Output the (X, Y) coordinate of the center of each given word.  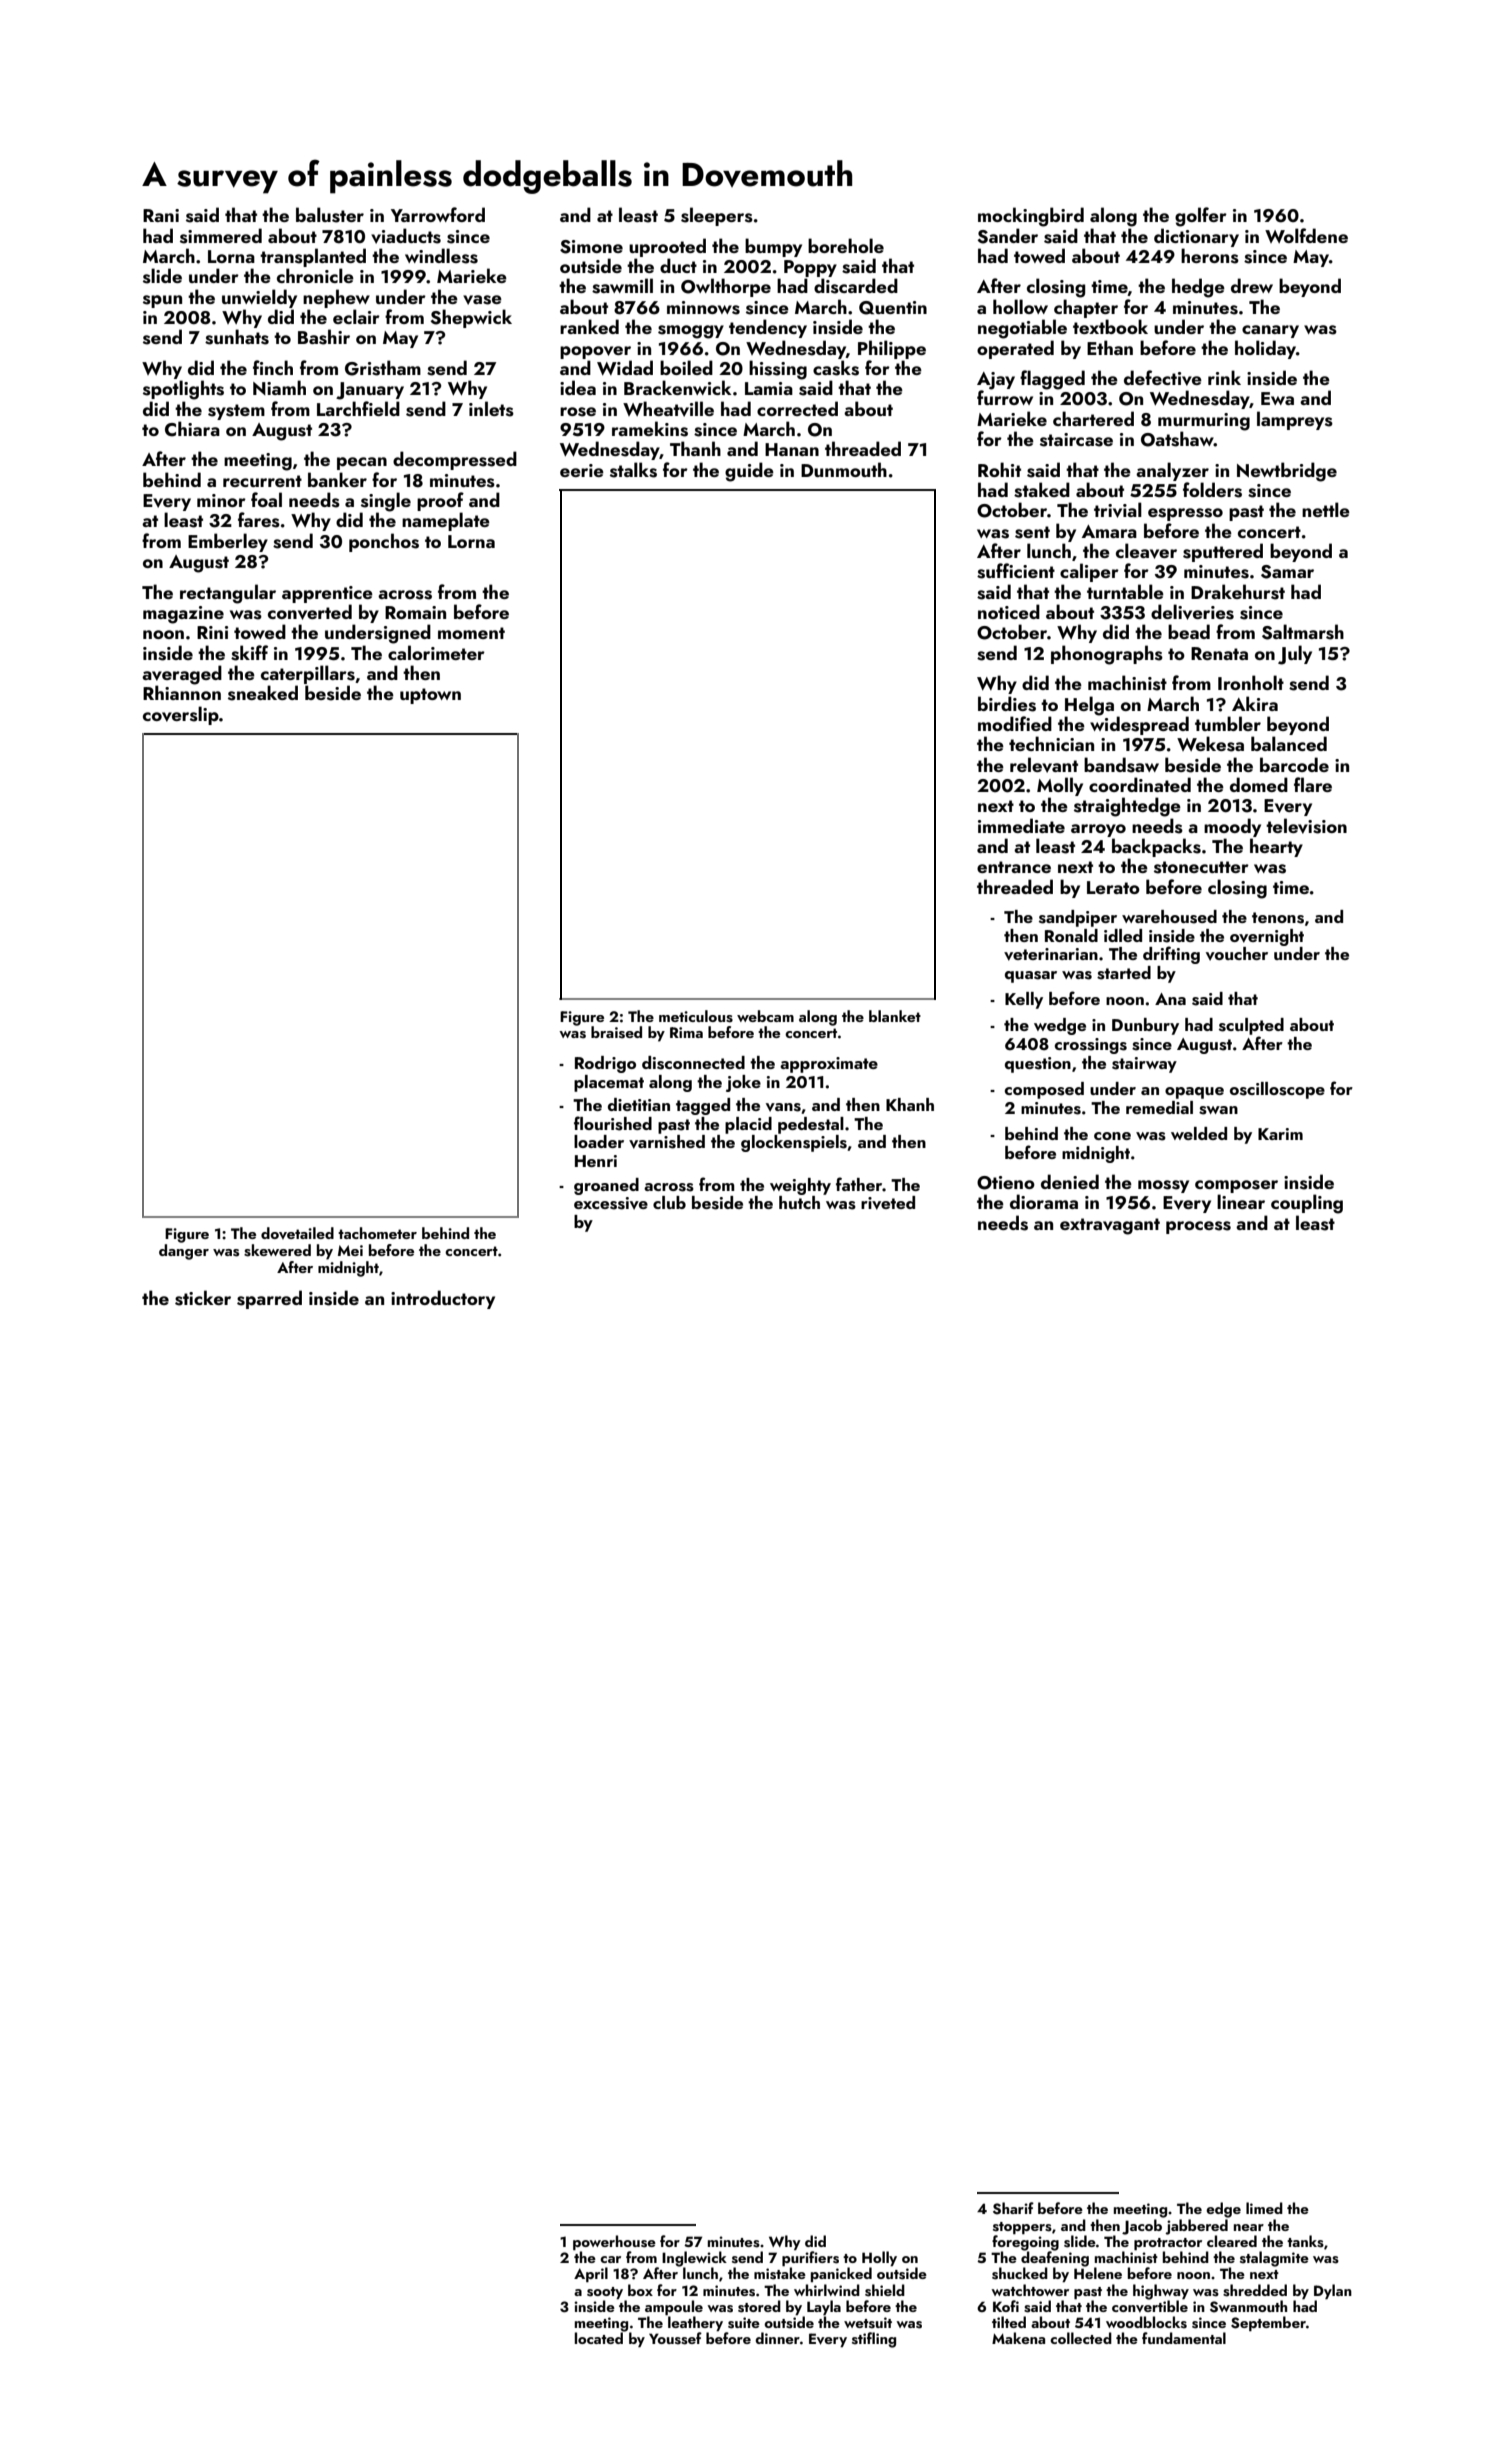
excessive (611, 1203)
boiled (686, 367)
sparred (269, 1299)
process (1198, 1227)
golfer (1201, 217)
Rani (161, 215)
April (591, 2274)
